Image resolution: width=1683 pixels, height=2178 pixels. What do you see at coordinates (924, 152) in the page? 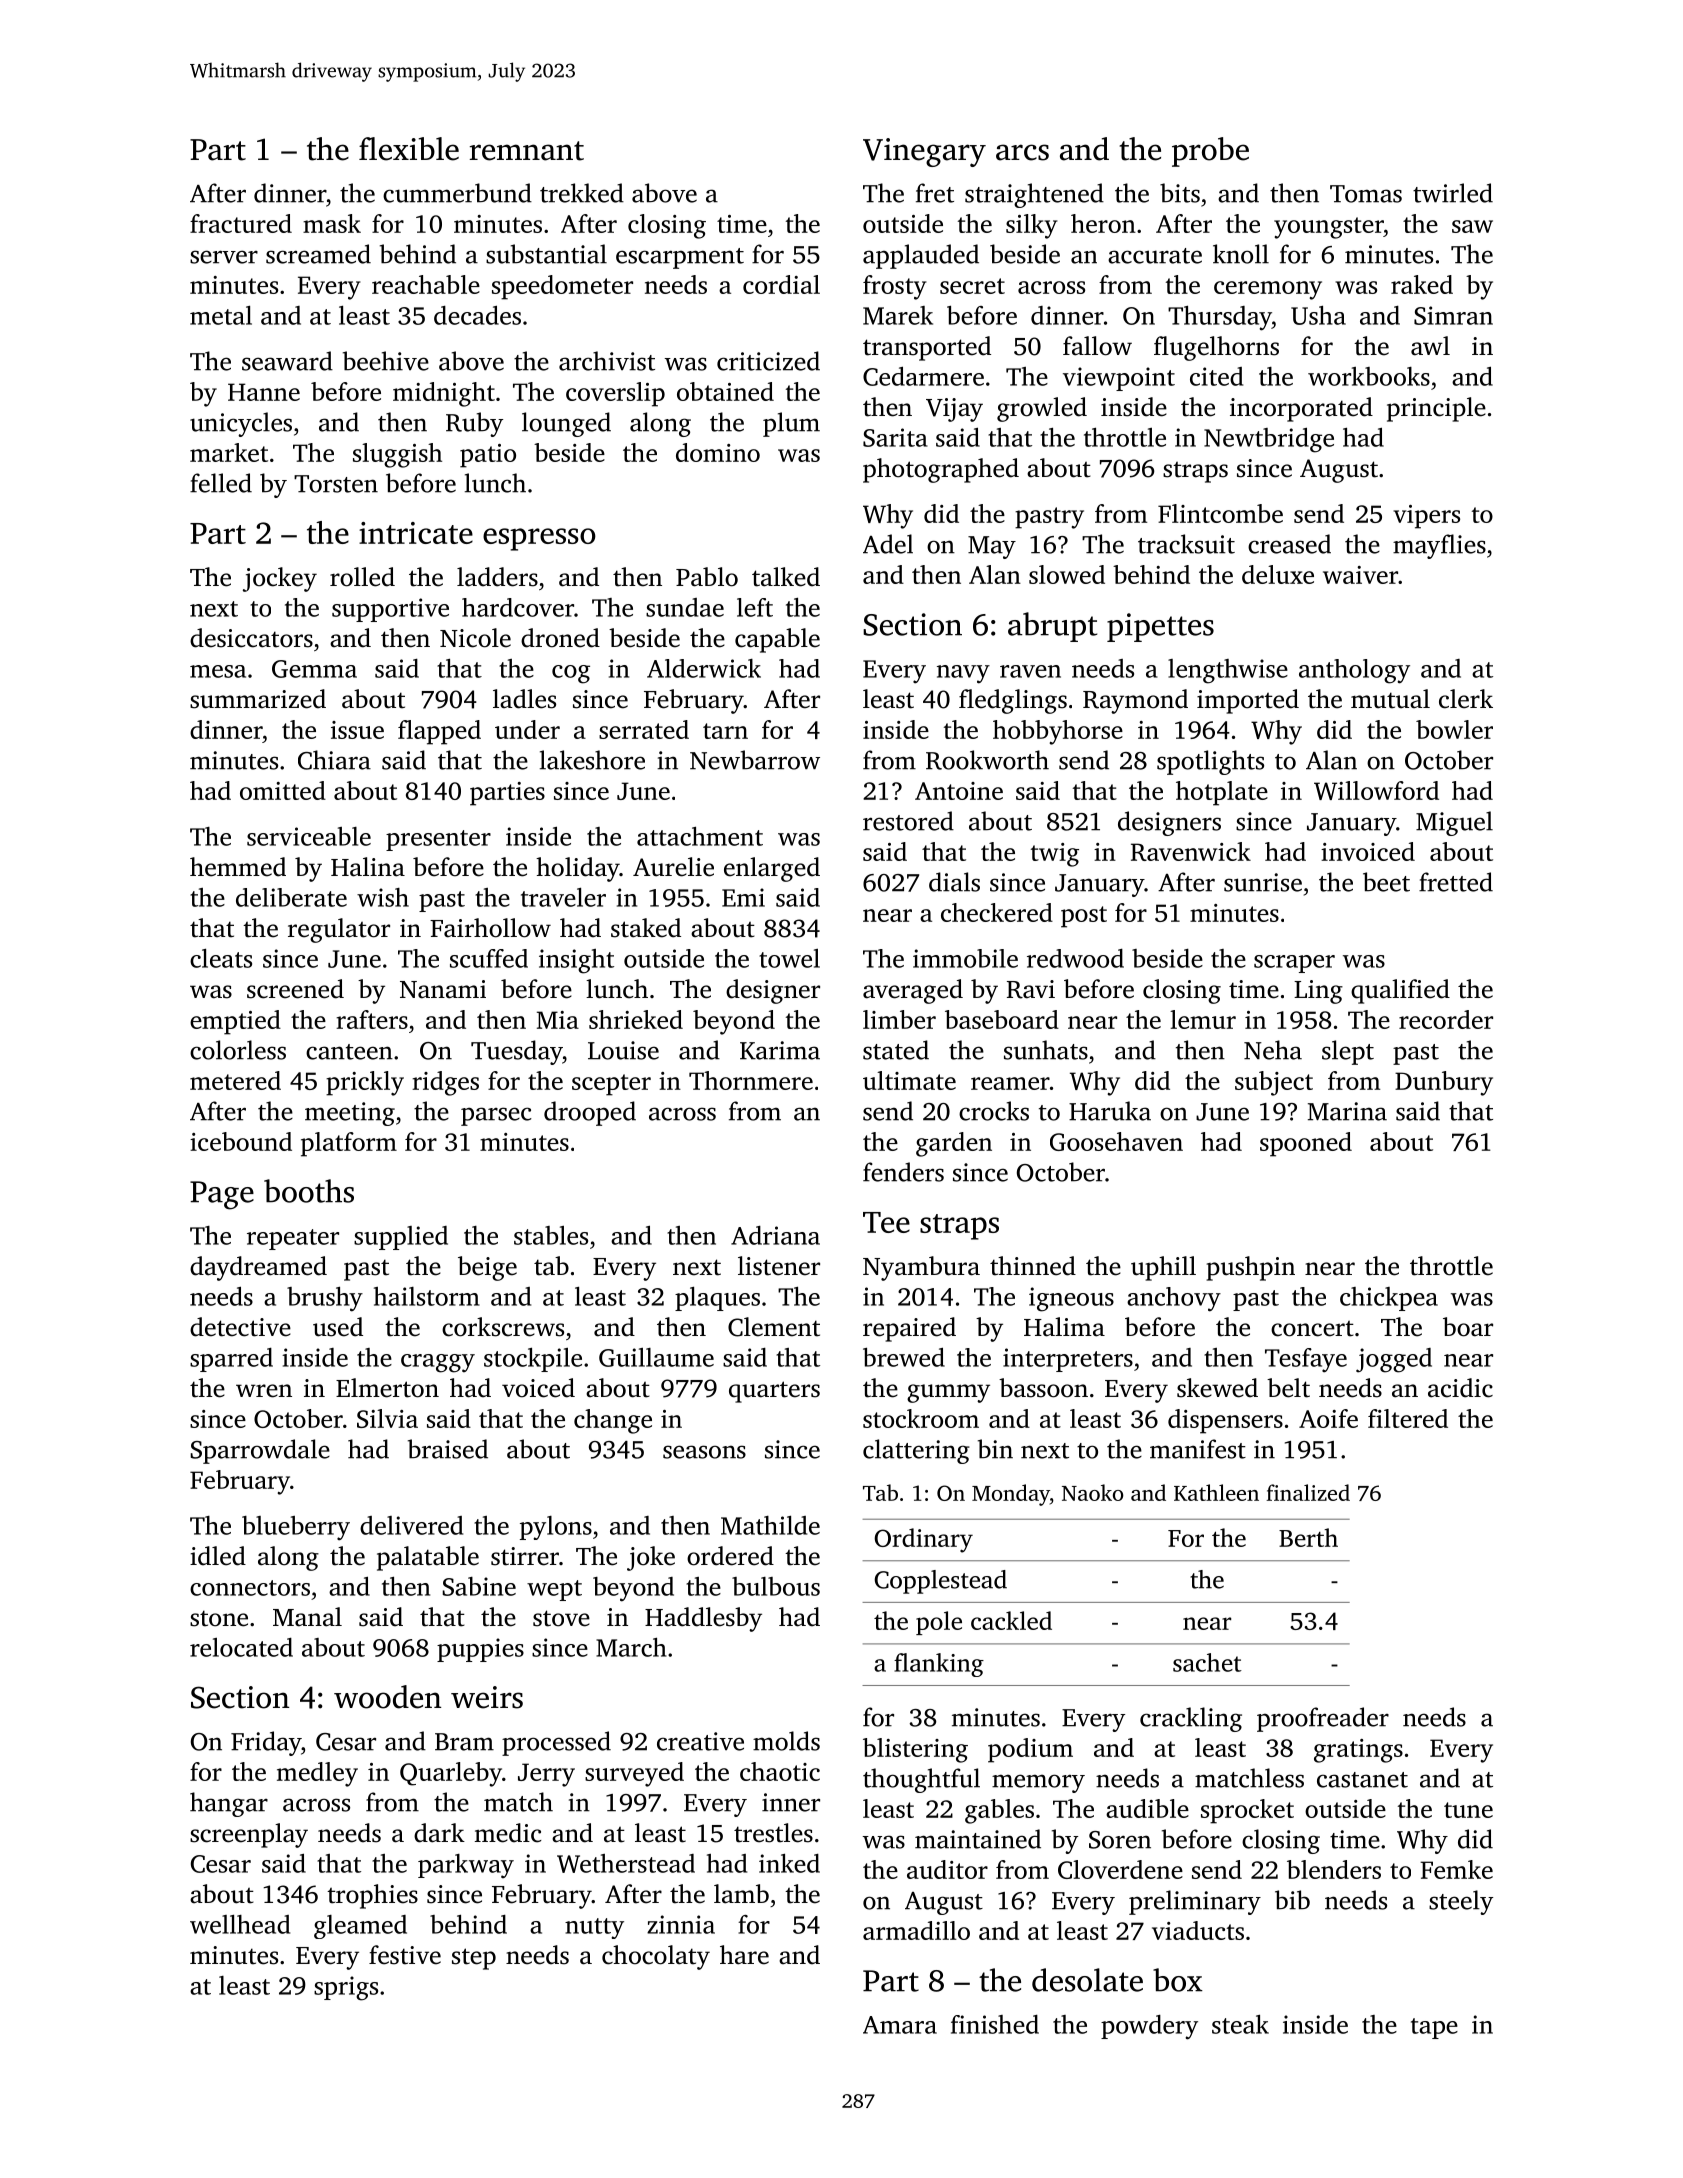
I see `Vinegary` at bounding box center [924, 152].
